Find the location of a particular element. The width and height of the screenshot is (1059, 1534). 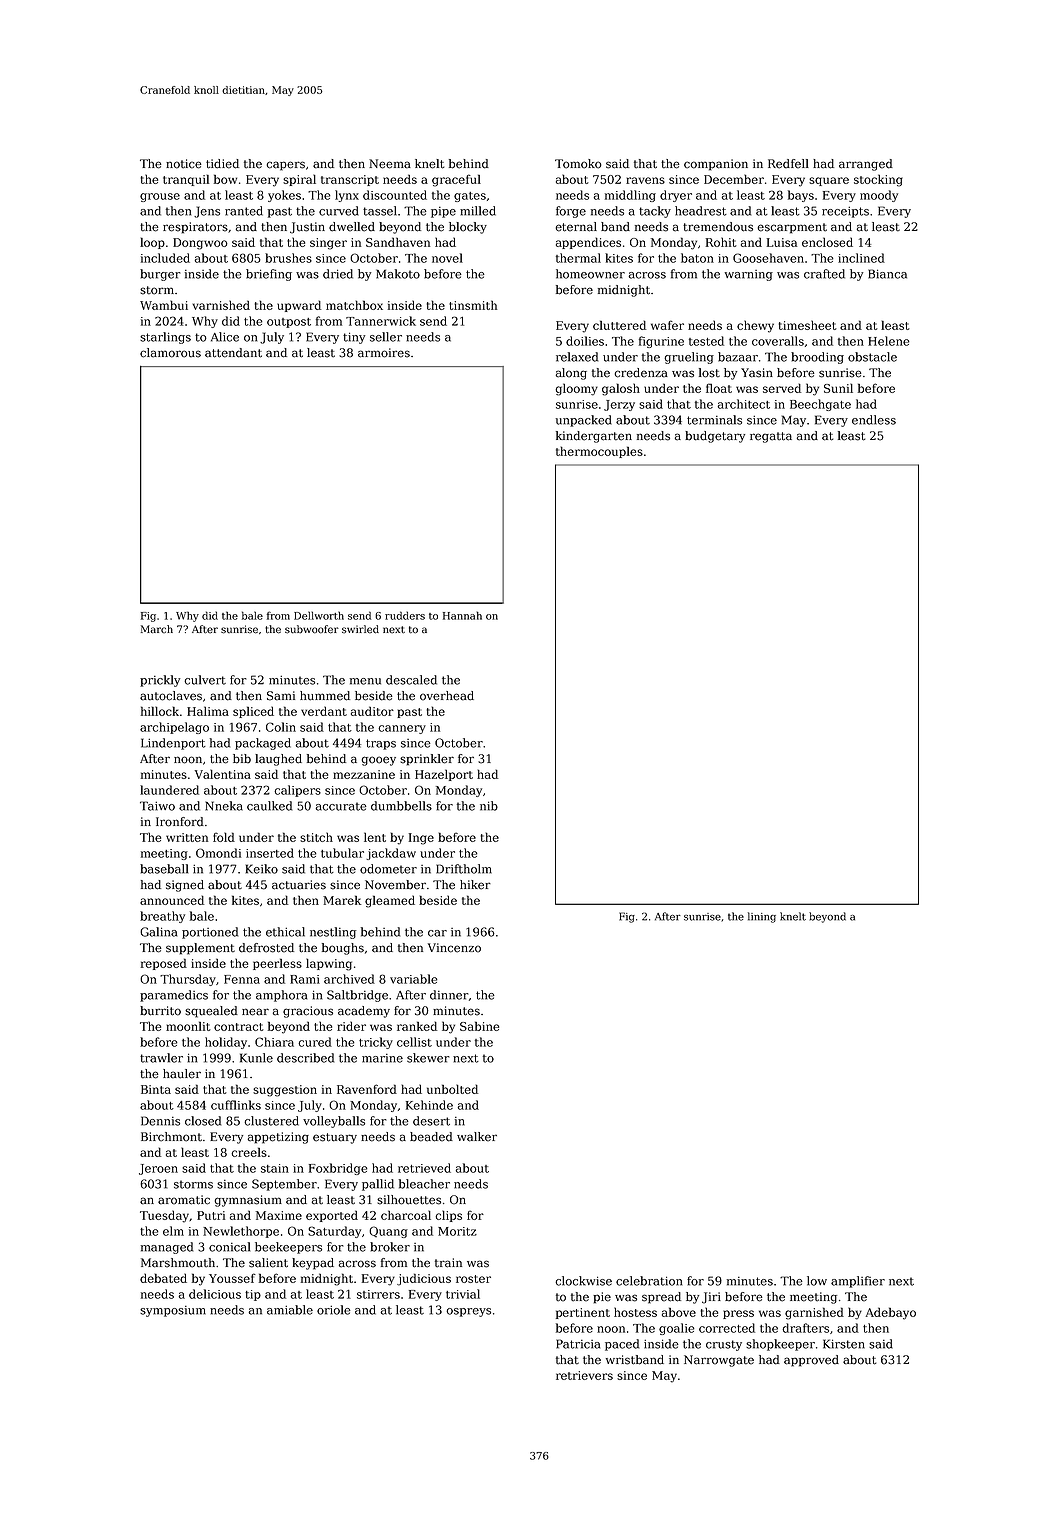

nib is located at coordinates (489, 806).
